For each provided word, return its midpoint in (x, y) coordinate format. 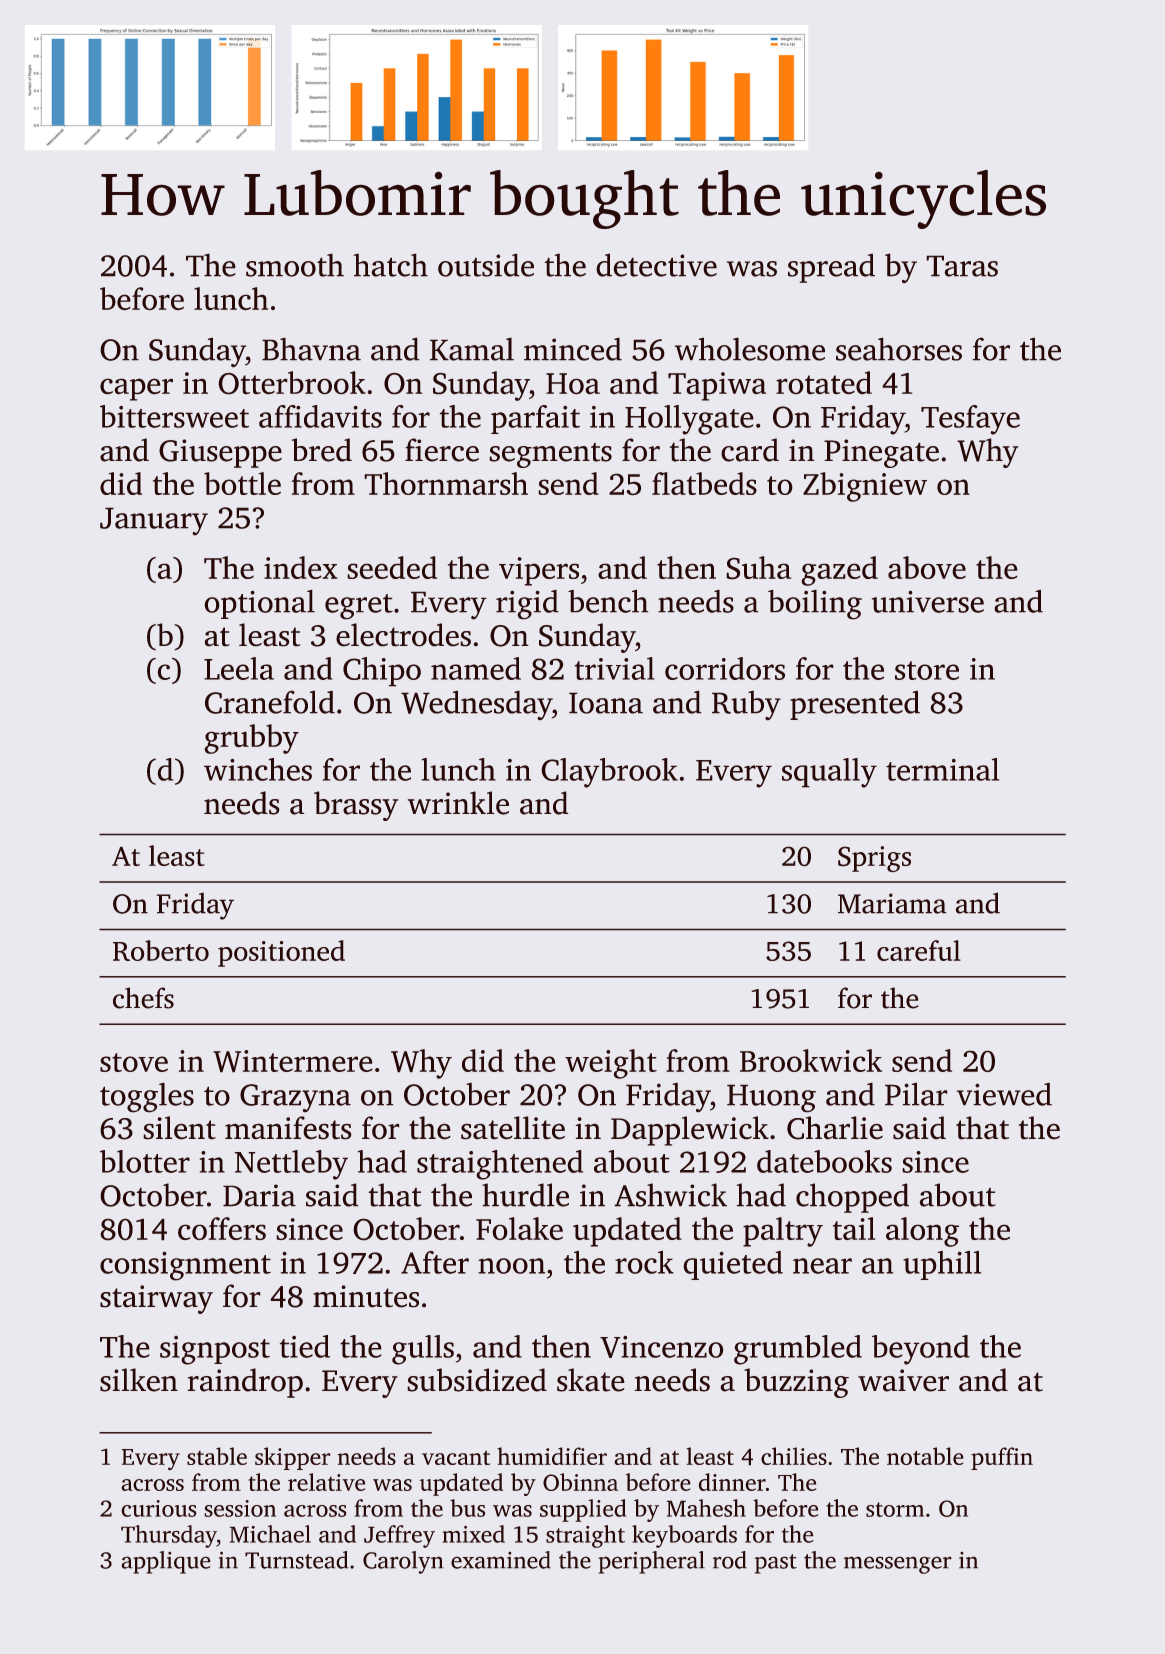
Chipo (382, 672)
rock (644, 1262)
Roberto (161, 950)
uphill (942, 1265)
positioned (281, 953)
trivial (615, 668)
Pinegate (881, 453)
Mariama (892, 903)
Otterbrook (292, 383)
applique (166, 1562)
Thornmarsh (446, 483)
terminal (942, 769)
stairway (156, 1299)
